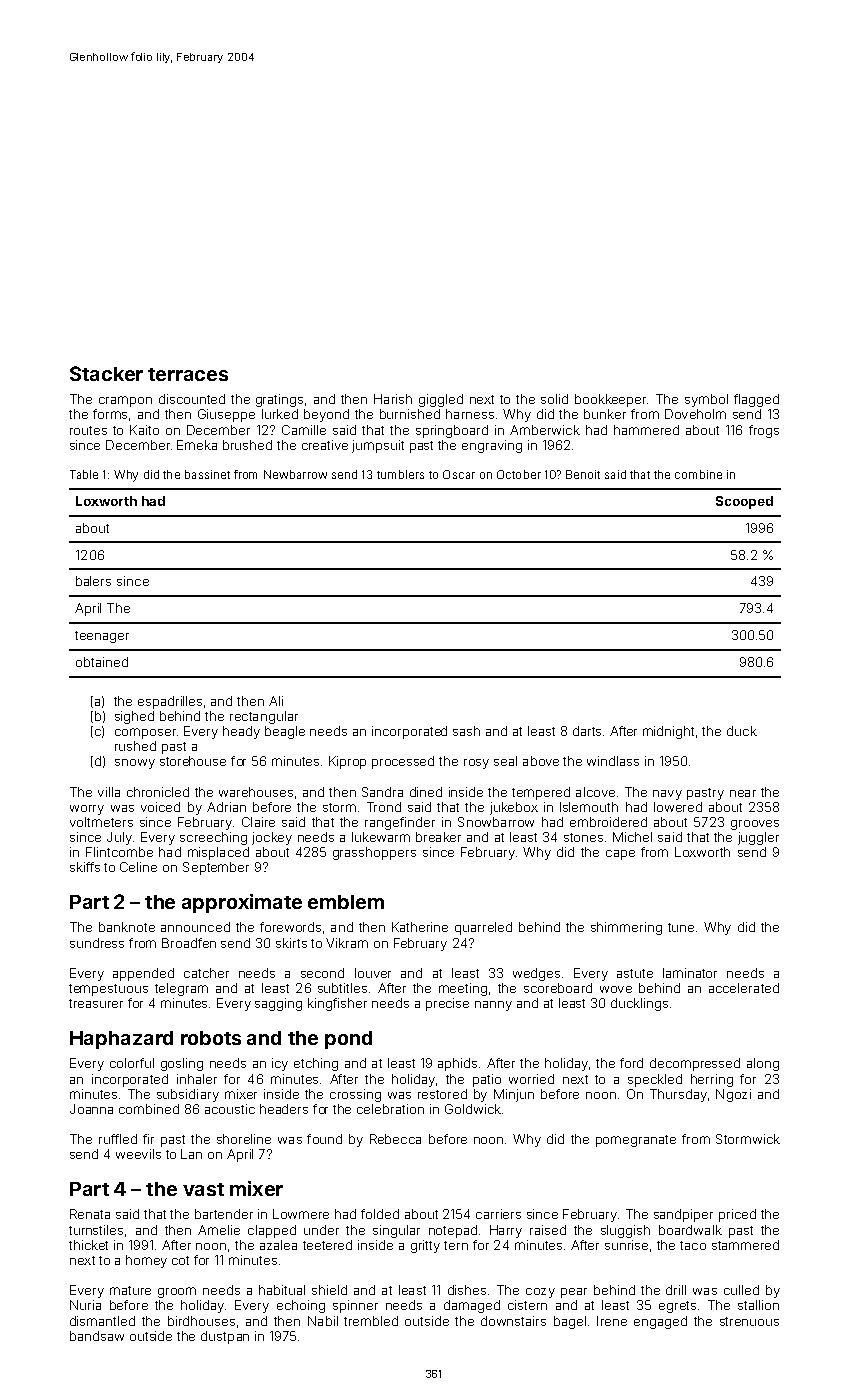 This screenshot has height=1400, width=849. Describe the element at coordinates (441, 400) in the screenshot. I see `giggled` at that location.
